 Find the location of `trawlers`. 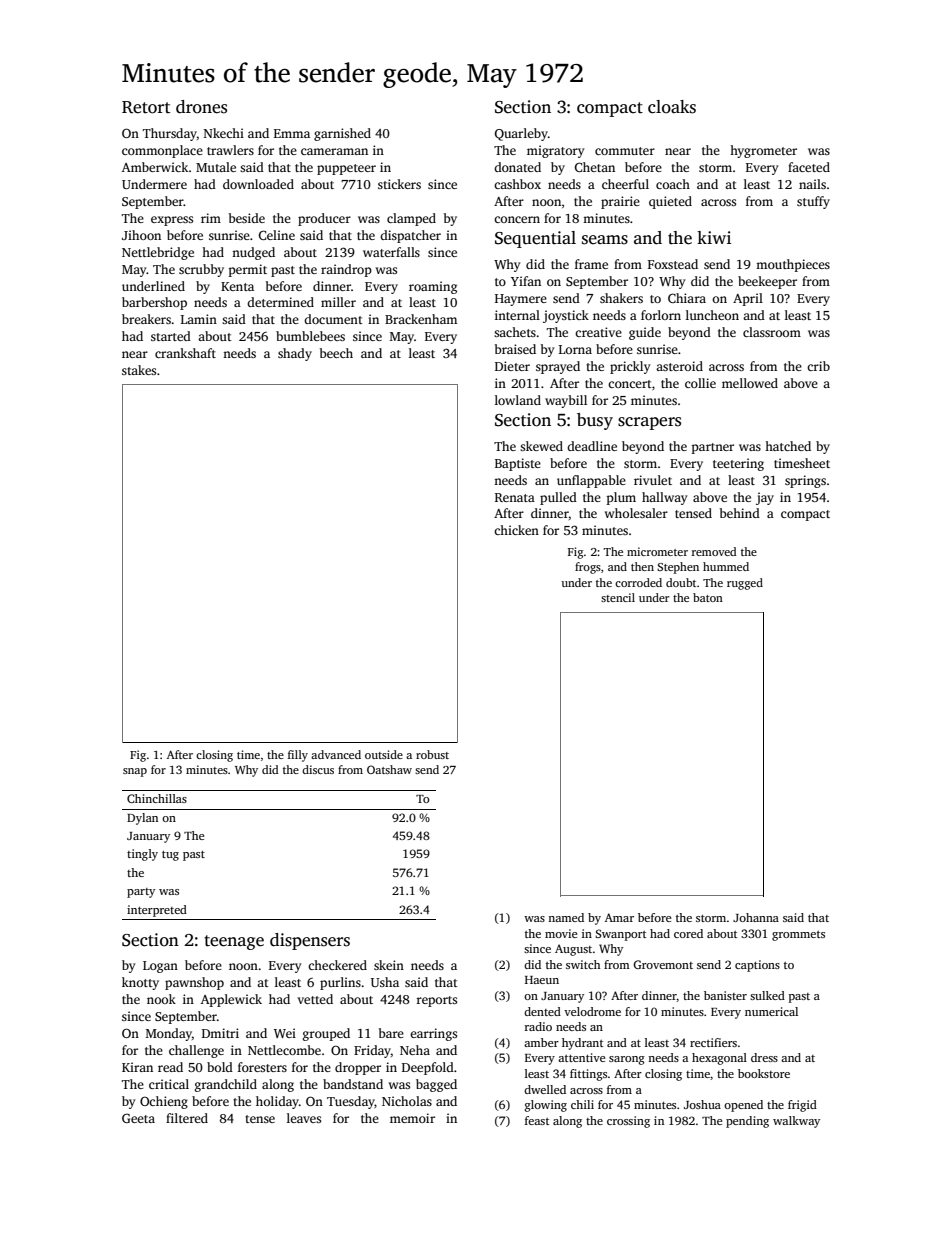

trawlers is located at coordinates (230, 150).
